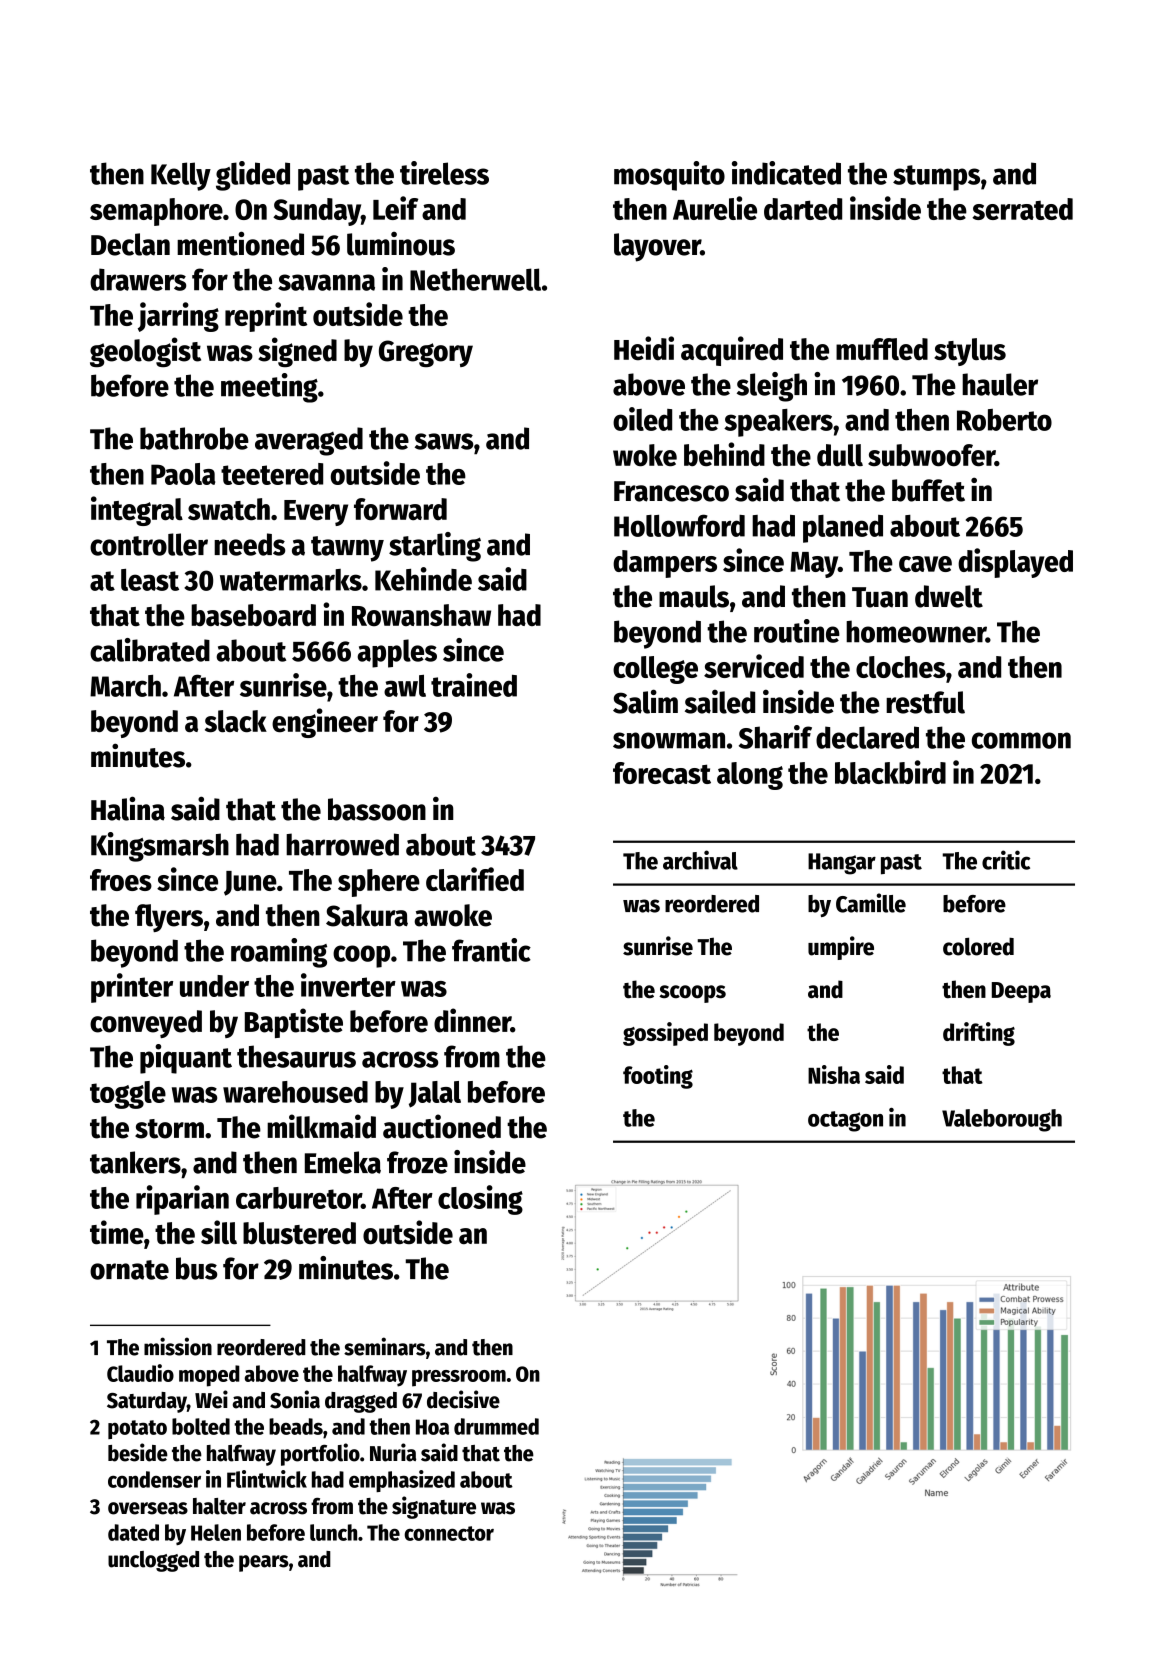  I want to click on stylus, so click(970, 352).
